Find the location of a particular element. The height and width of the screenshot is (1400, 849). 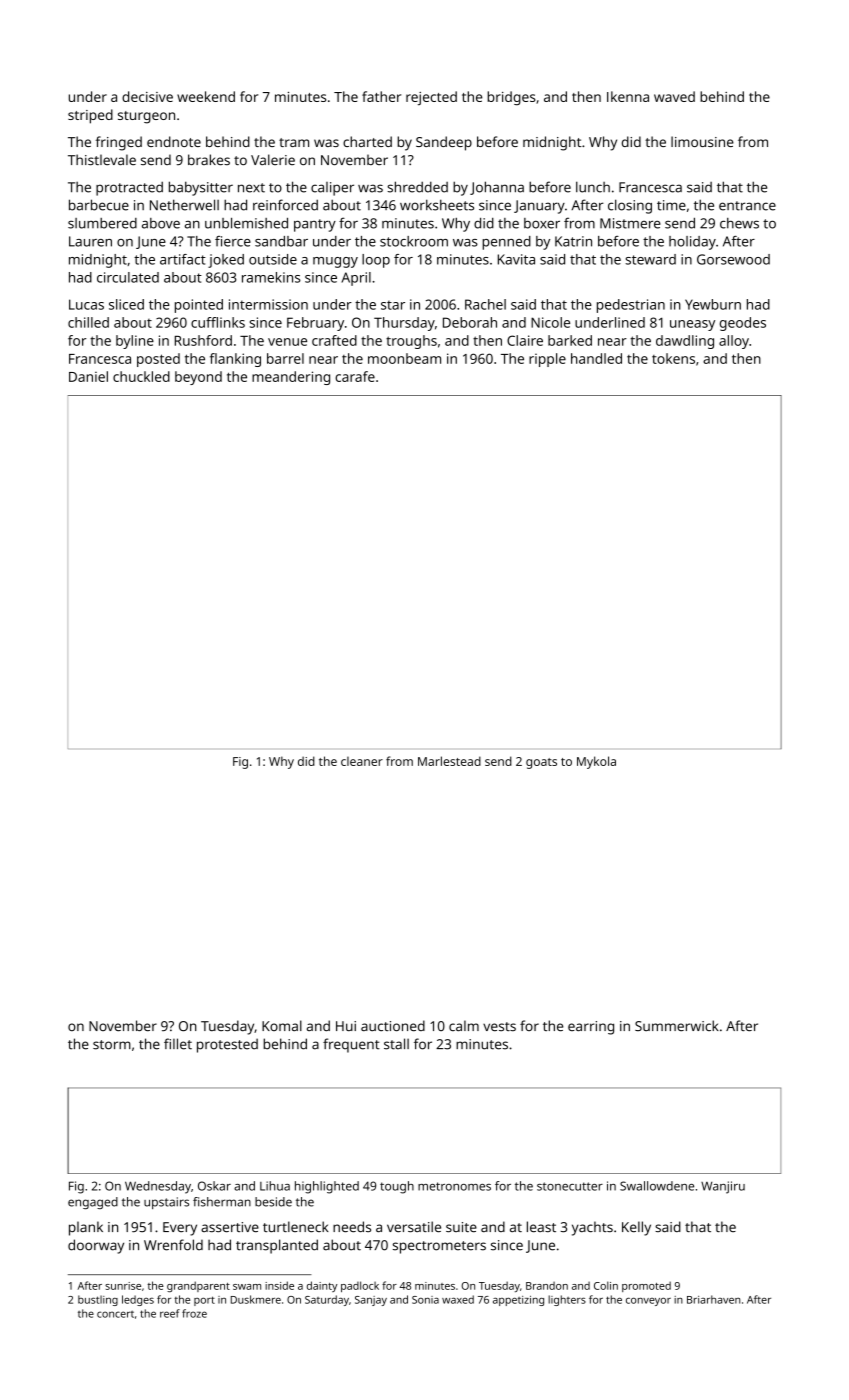

Sanjay is located at coordinates (371, 1301).
